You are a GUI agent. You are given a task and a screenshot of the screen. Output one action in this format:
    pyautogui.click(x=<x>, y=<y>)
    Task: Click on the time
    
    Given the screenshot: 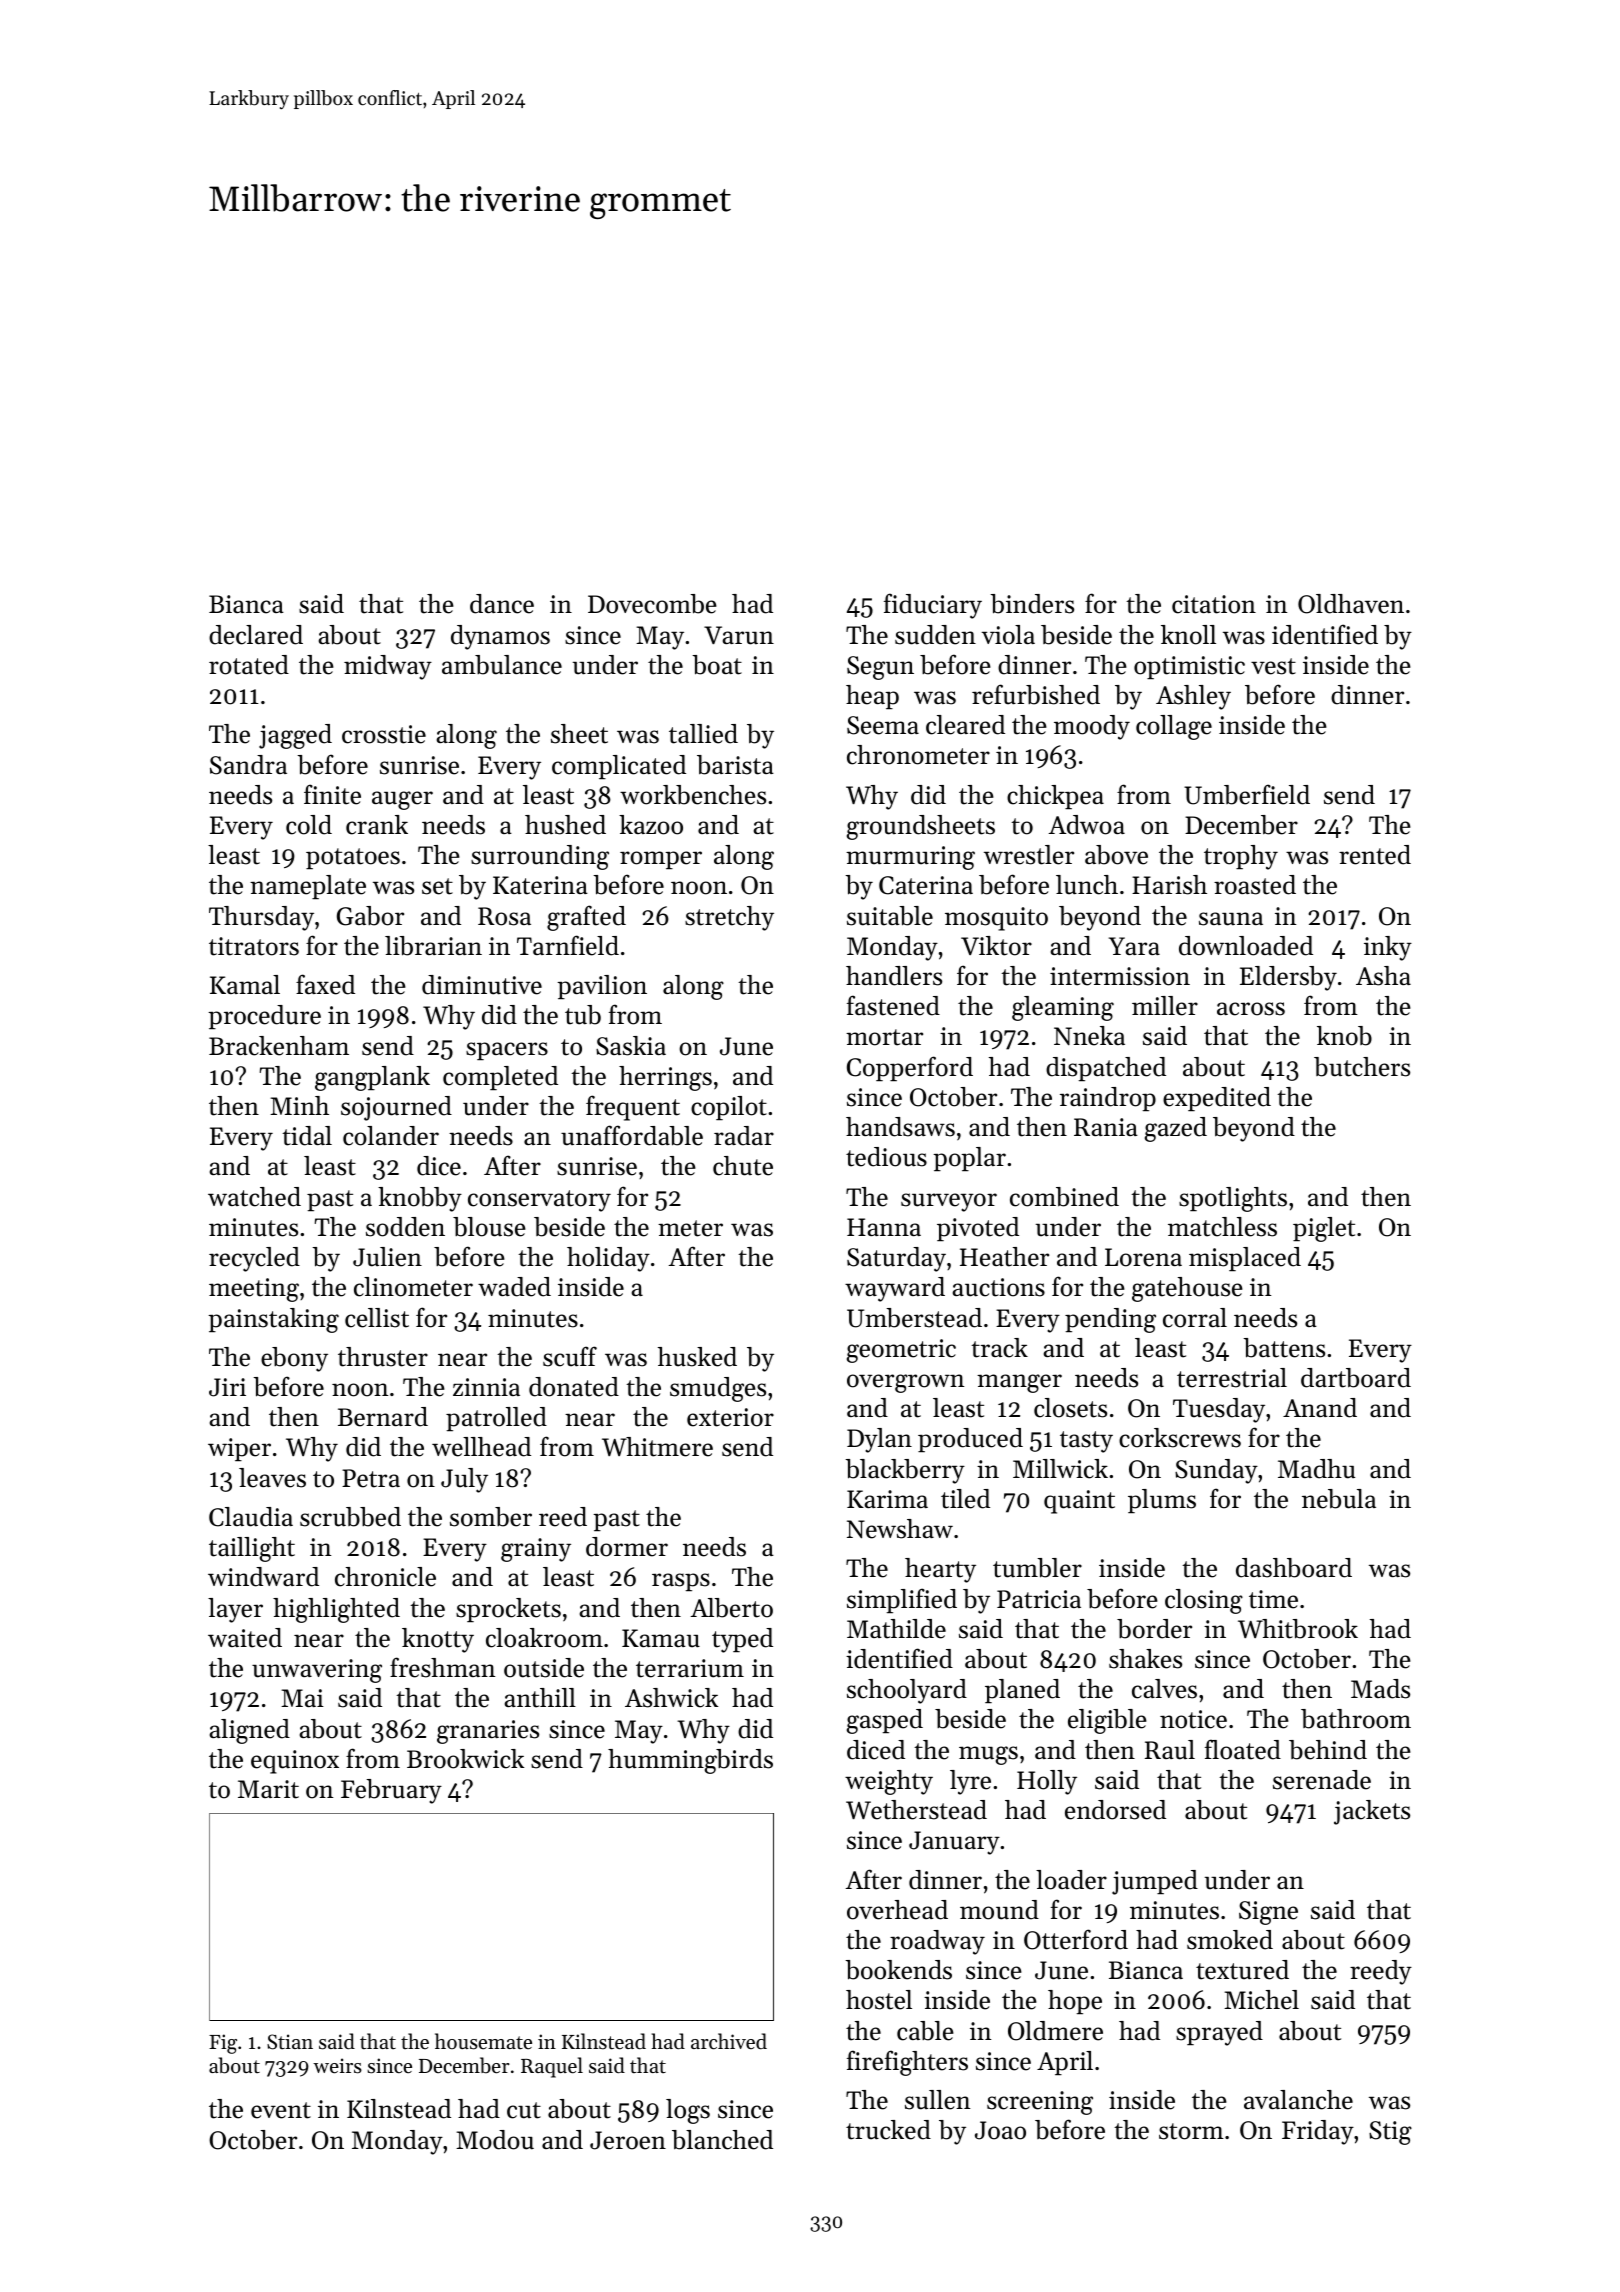 What is the action you would take?
    pyautogui.click(x=1273, y=1599)
